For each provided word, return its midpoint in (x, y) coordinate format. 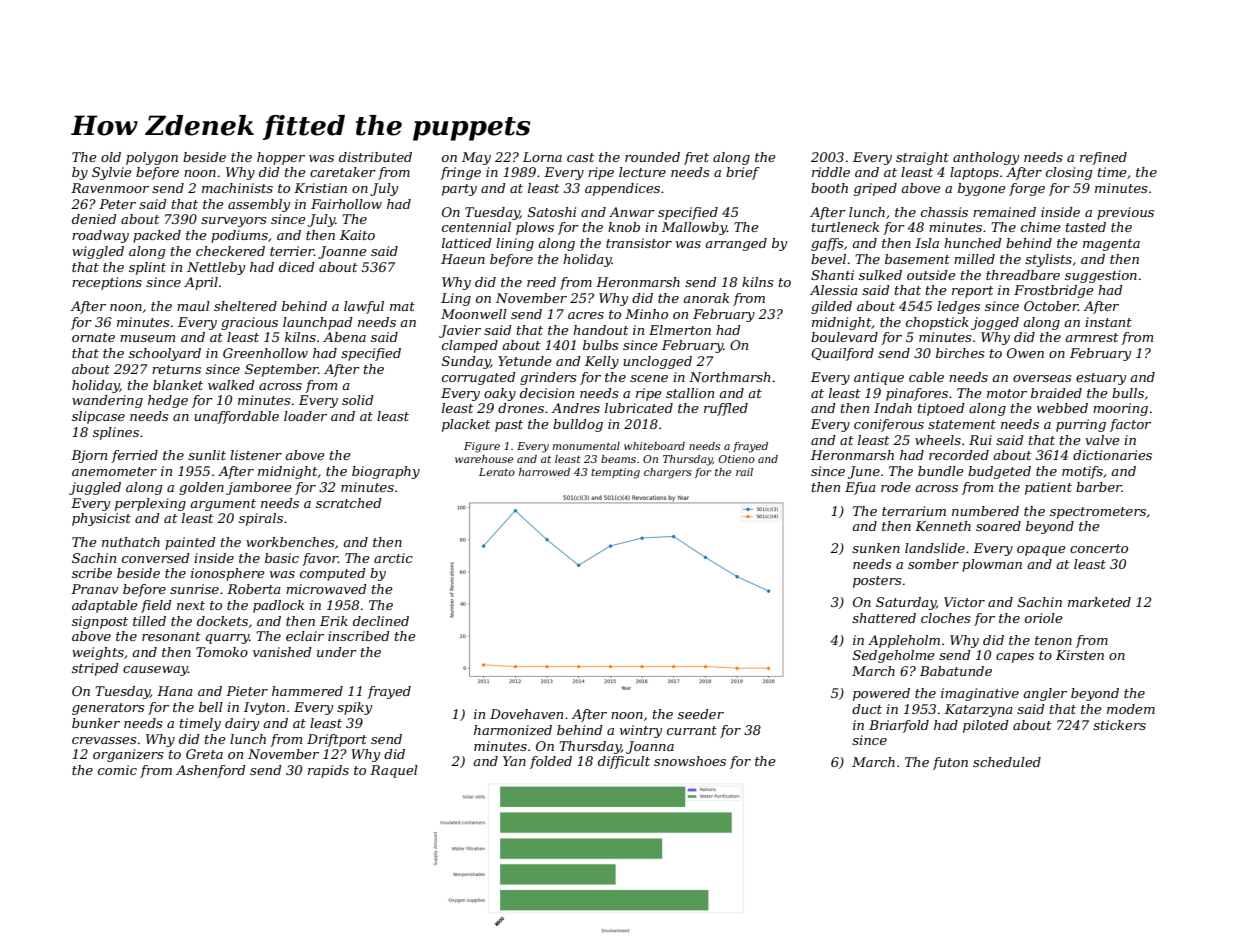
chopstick (937, 323)
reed (541, 282)
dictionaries (1112, 455)
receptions (107, 283)
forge (1027, 189)
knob (624, 227)
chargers (668, 473)
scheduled (1007, 762)
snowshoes (690, 761)
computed (333, 574)
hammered (307, 691)
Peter (117, 204)
